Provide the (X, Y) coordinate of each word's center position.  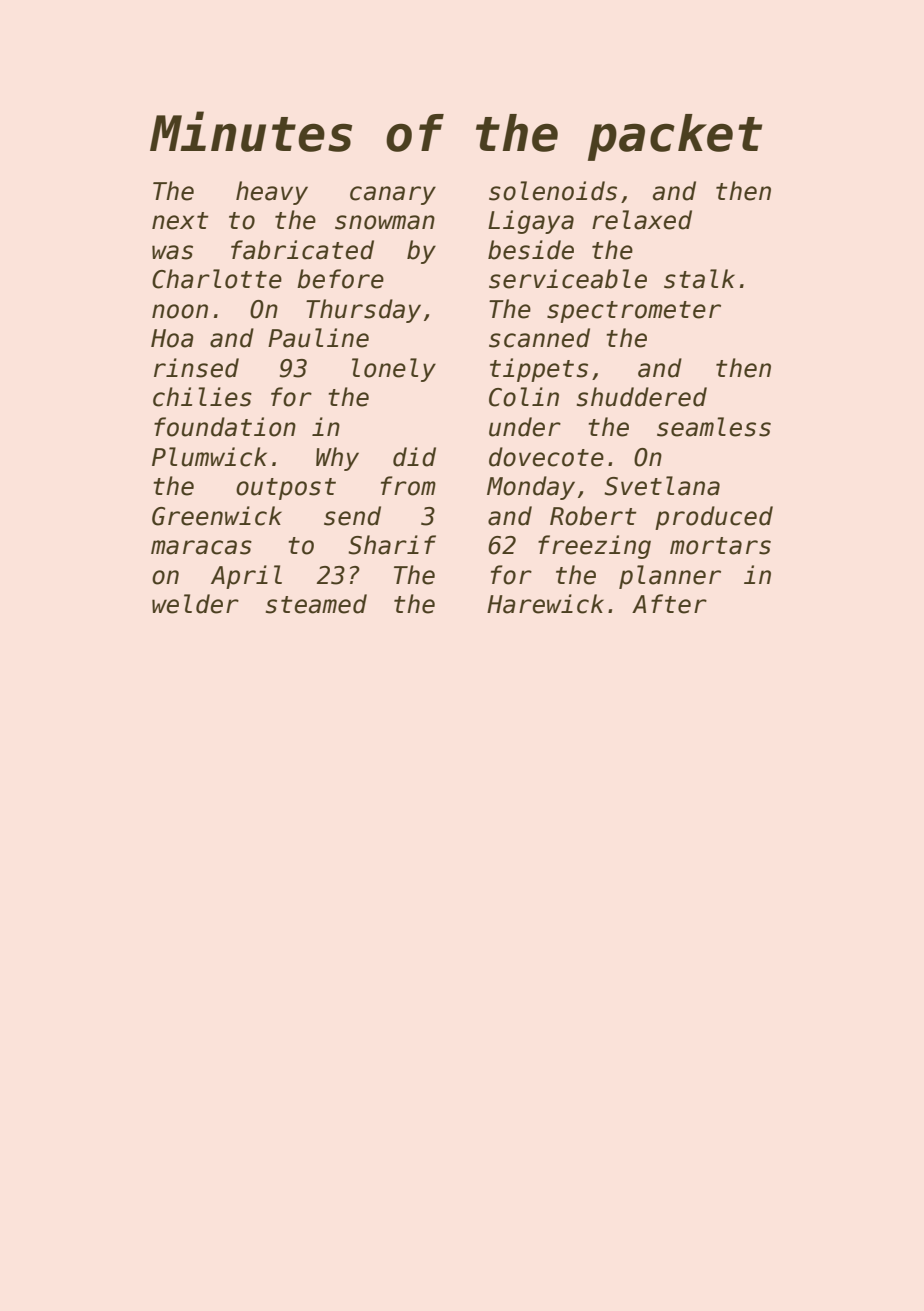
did (414, 457)
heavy (272, 193)
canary (393, 195)
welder (195, 604)
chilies (202, 397)
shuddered (642, 397)
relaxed (642, 220)
